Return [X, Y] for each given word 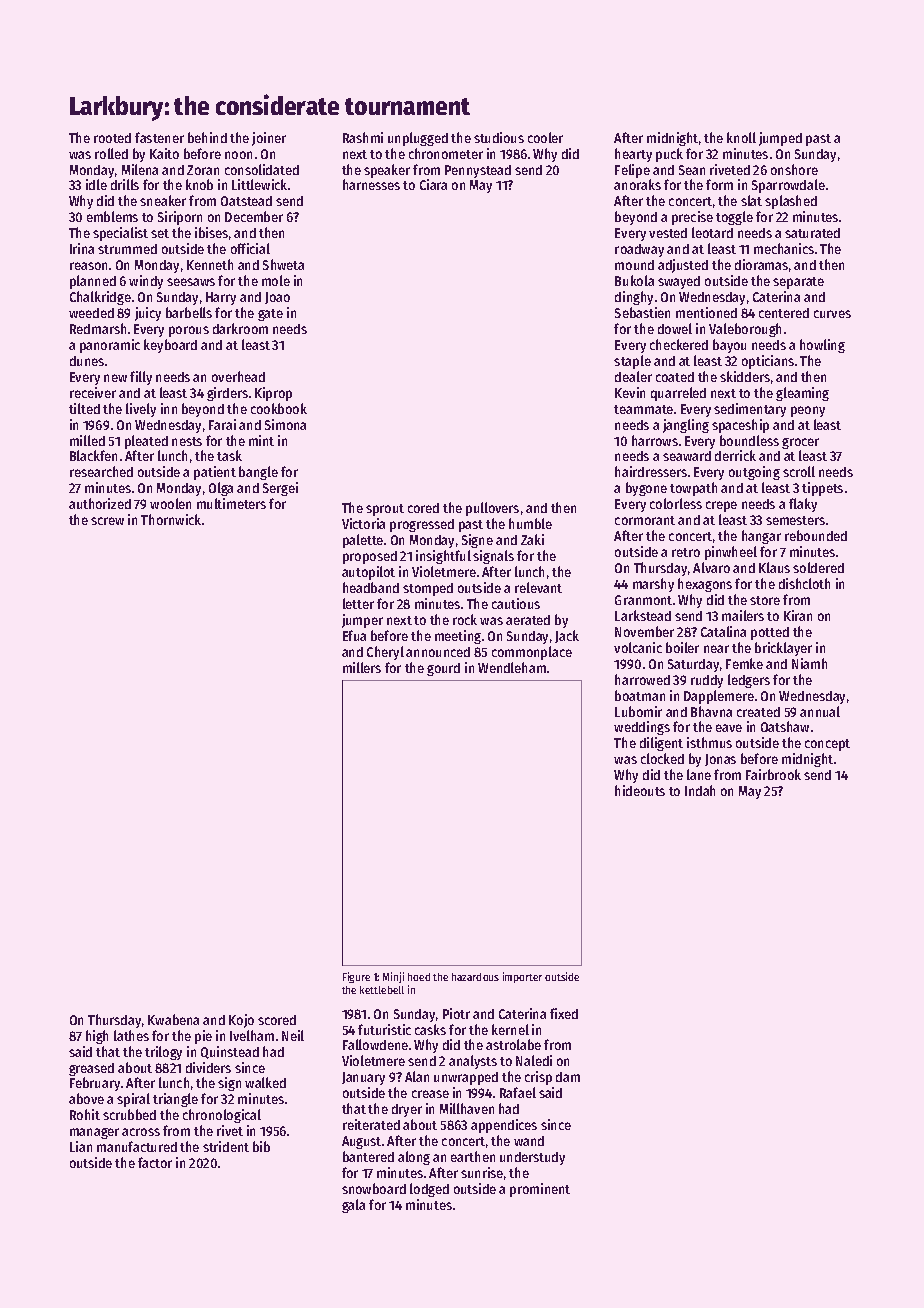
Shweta [283, 264]
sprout [385, 510]
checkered [679, 344]
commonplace [532, 653]
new [115, 378]
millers [362, 667]
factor [155, 1162]
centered [784, 313]
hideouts [640, 790]
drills [125, 184]
